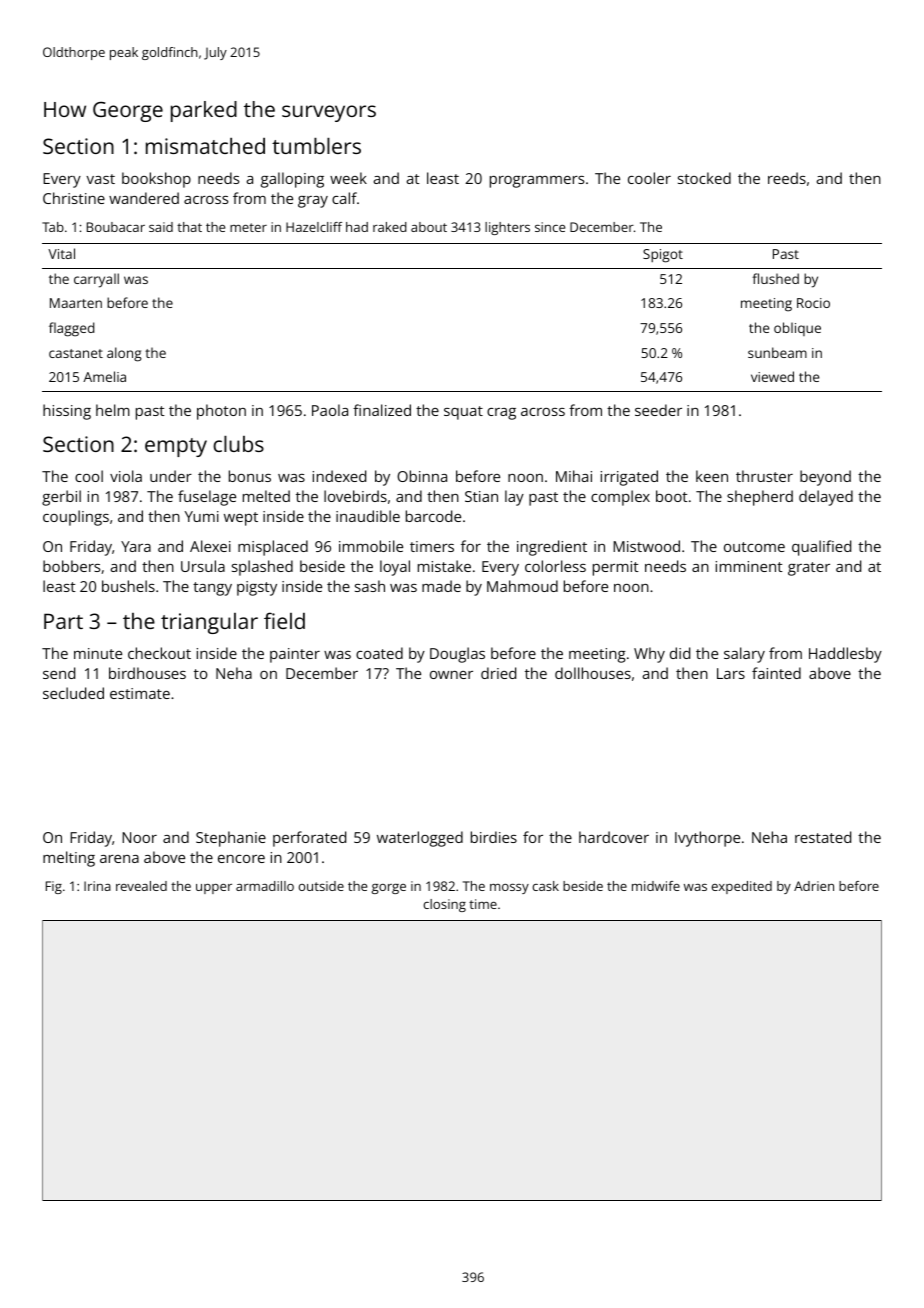  Describe the element at coordinates (124, 354) in the document. I see `along` at that location.
